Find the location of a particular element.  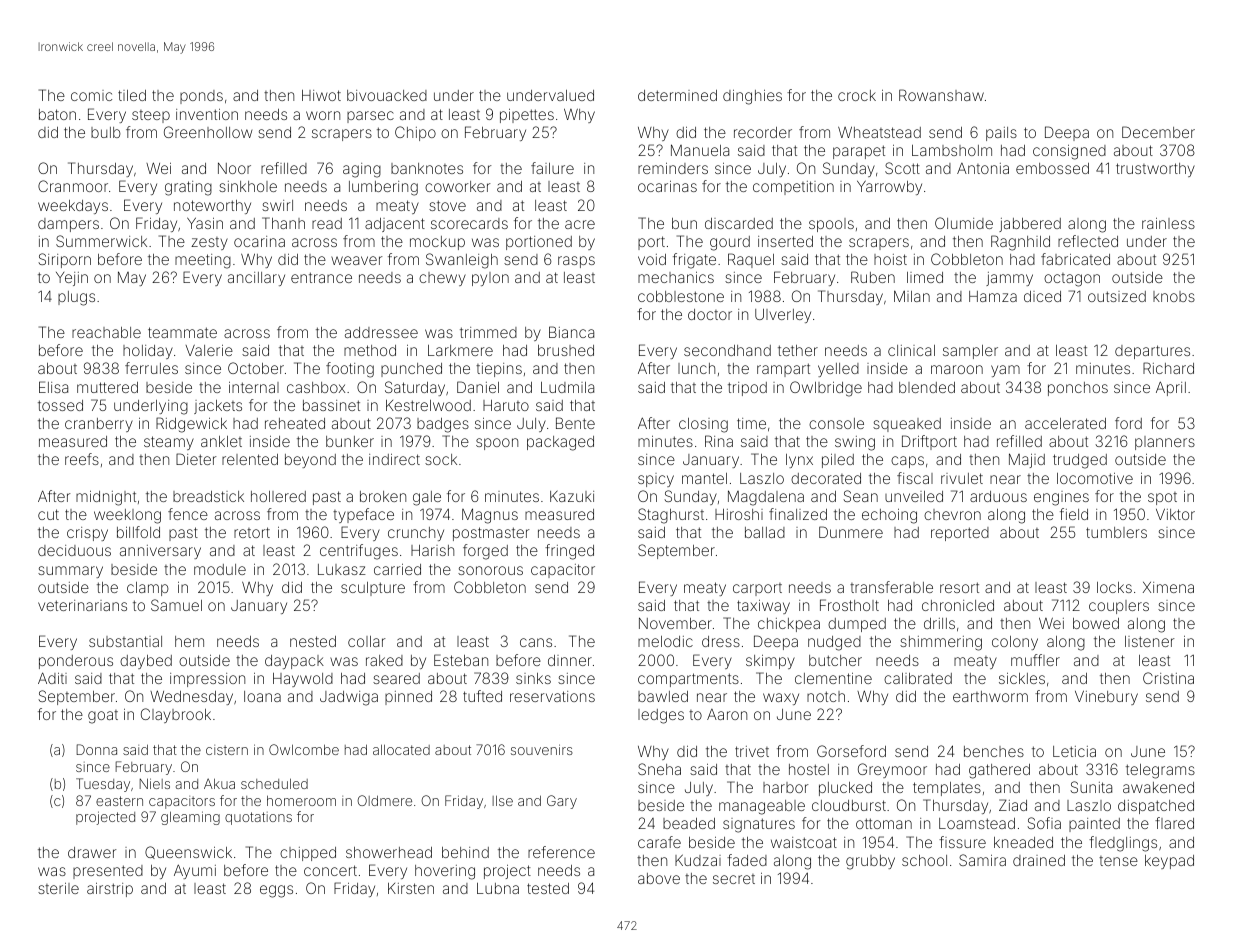

Rowanshaw is located at coordinates (941, 95).
